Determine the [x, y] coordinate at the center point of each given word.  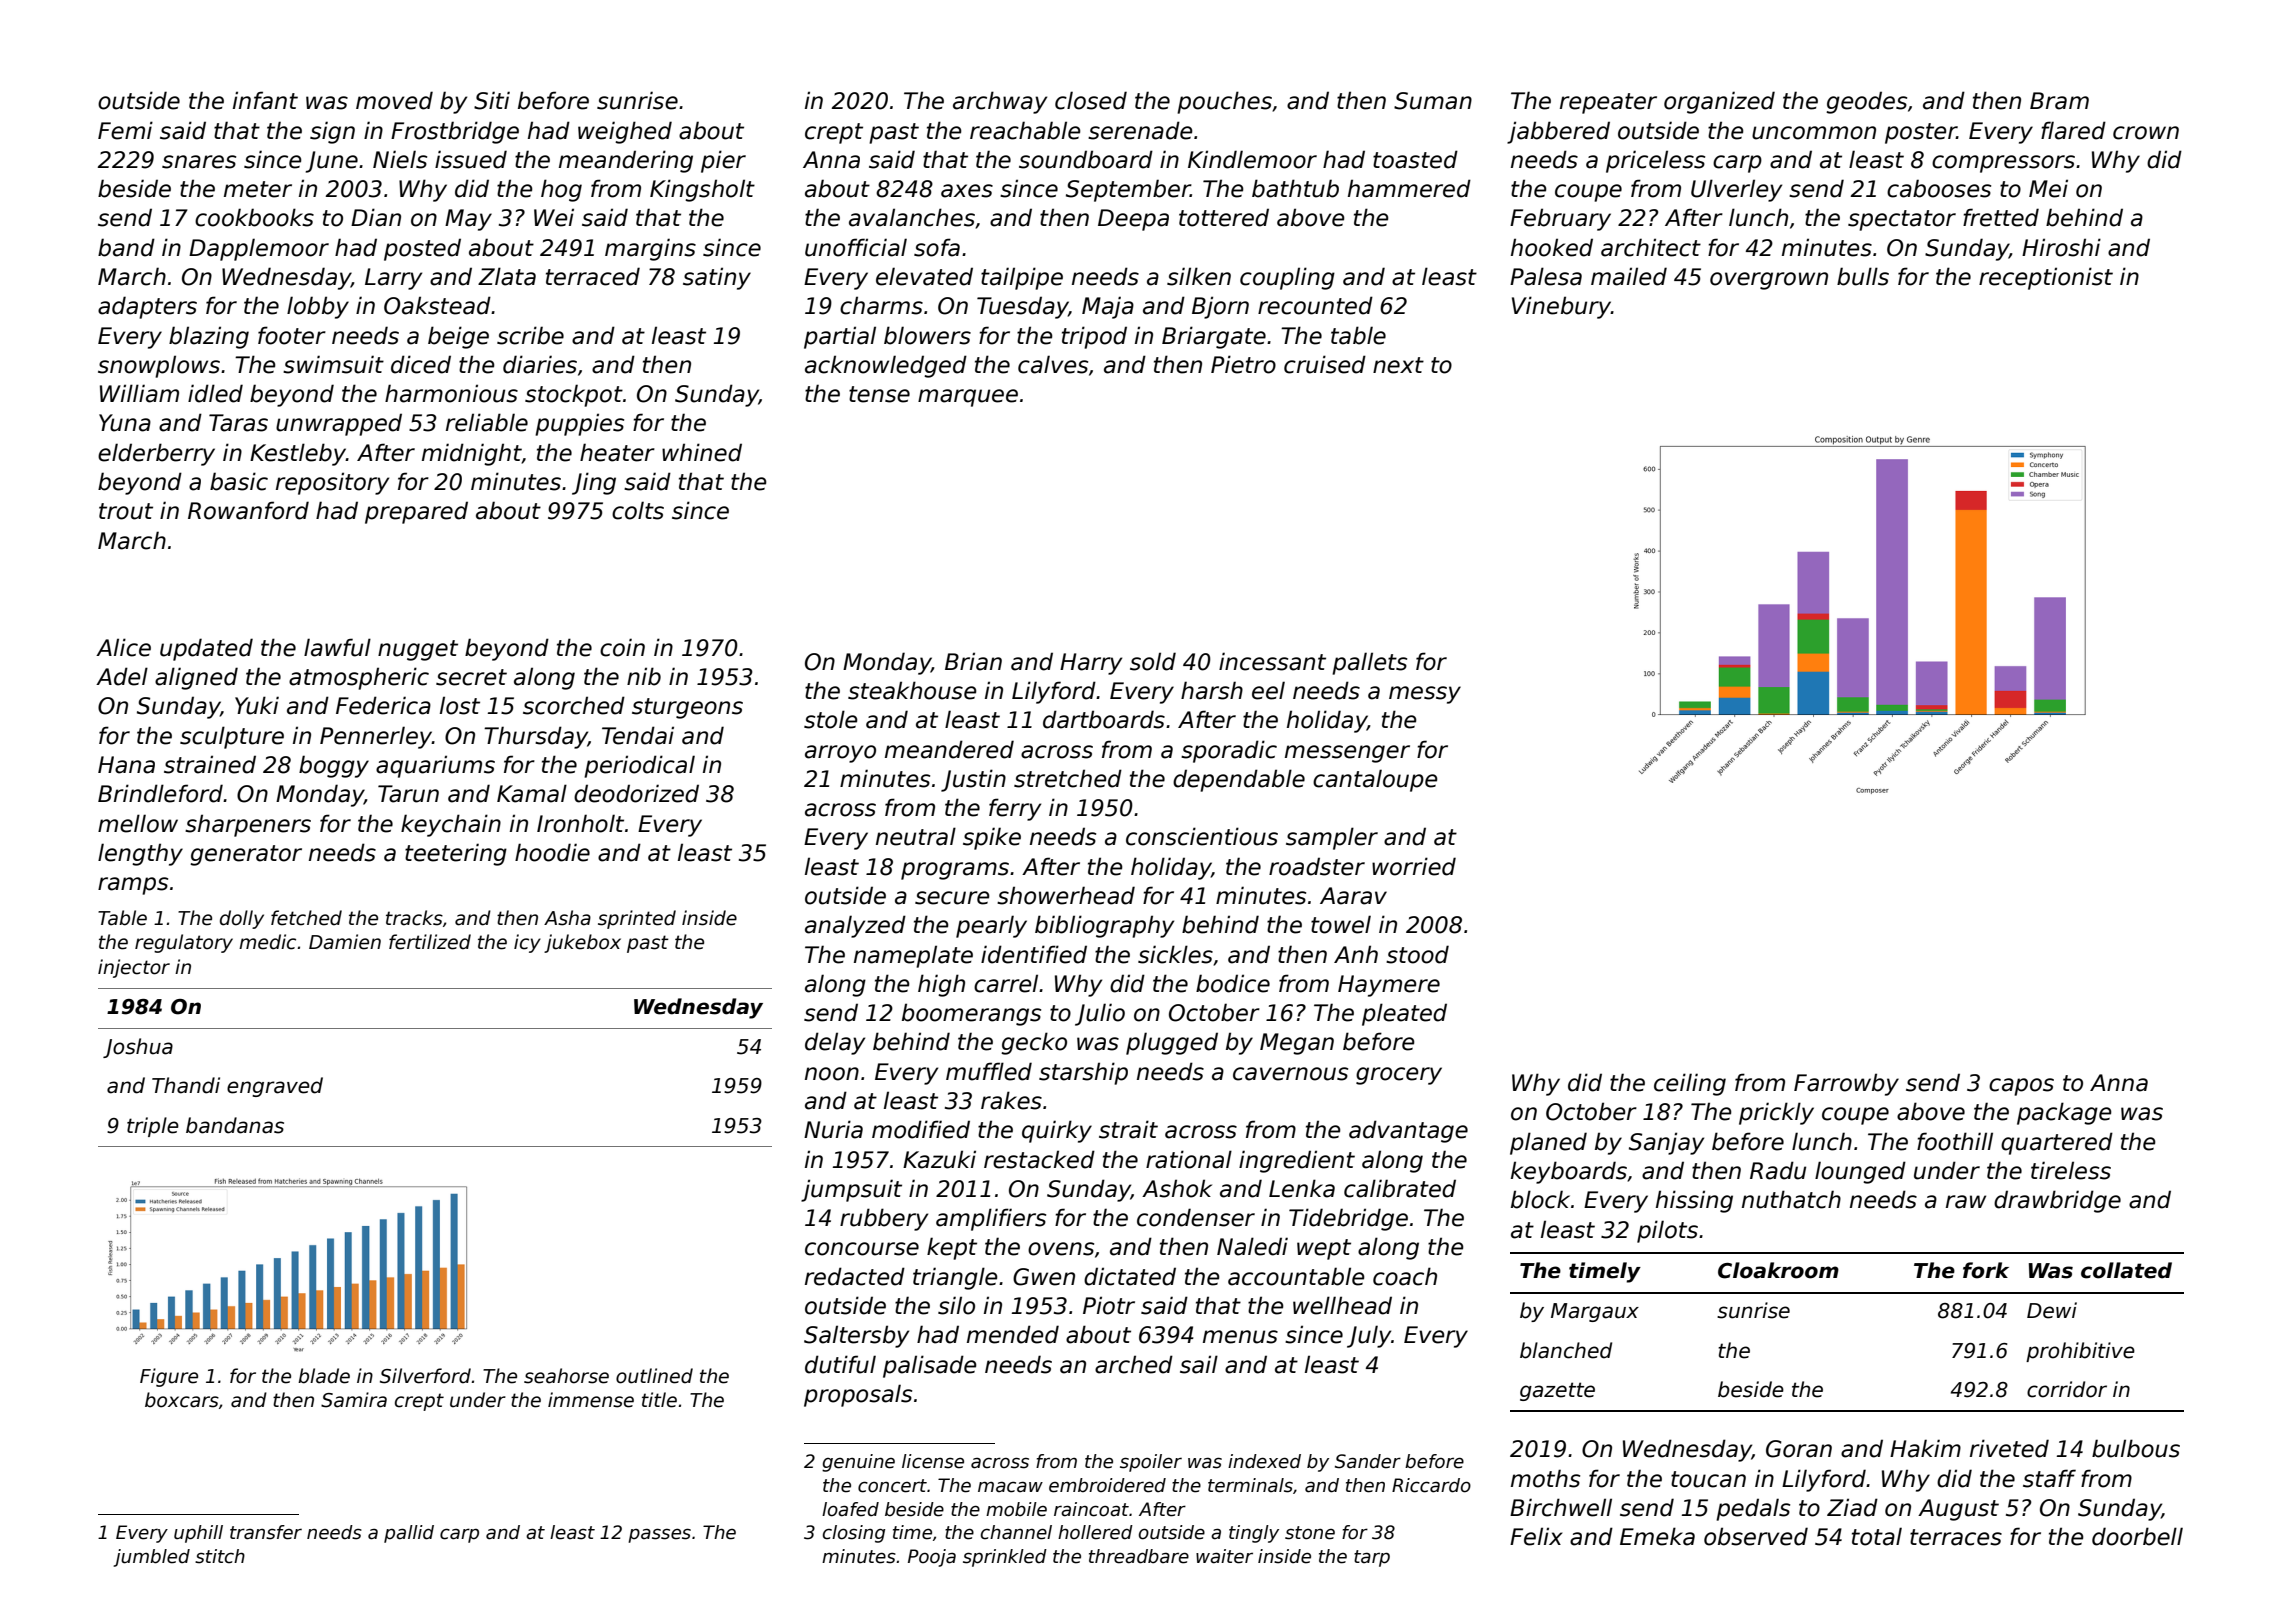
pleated [1404, 1014]
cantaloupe [1375, 780]
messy [1425, 695]
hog [561, 190]
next [1398, 365]
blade [324, 1376]
